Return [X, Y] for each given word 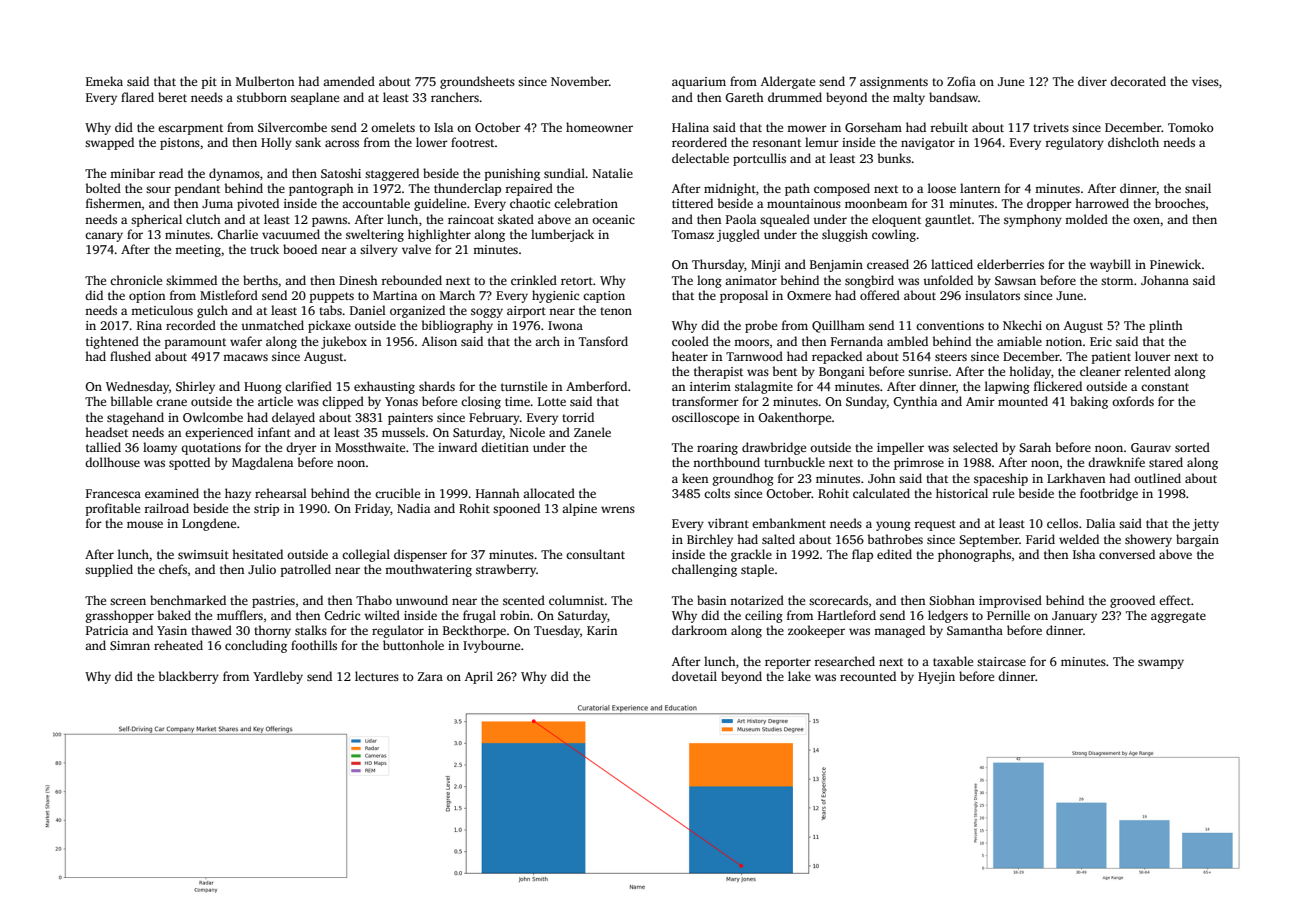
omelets [393, 127]
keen [695, 478]
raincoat [471, 219]
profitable [112, 509]
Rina [149, 325]
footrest [473, 142]
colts [717, 493]
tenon [616, 311]
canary [104, 237]
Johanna [1165, 280]
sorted [1192, 447]
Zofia [961, 81]
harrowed [1102, 203]
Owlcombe [213, 417]
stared [1166, 462]
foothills [314, 645]
